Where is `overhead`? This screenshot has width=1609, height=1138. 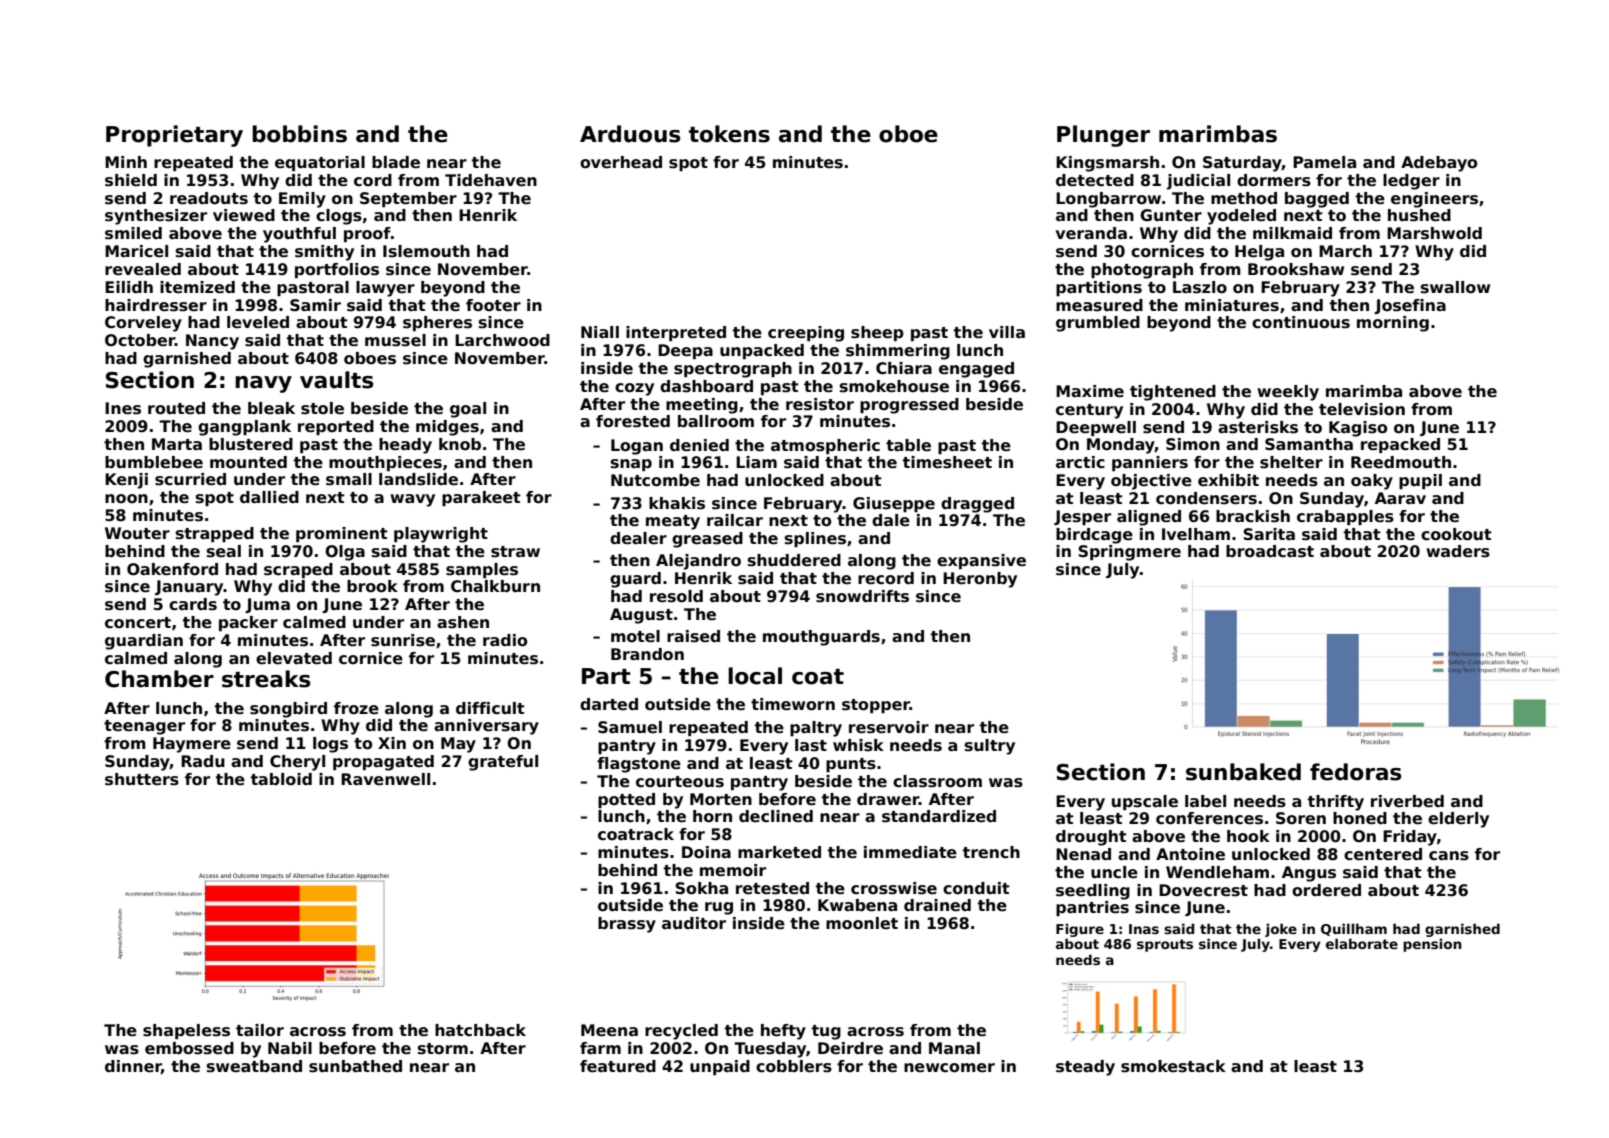 overhead is located at coordinates (621, 162).
